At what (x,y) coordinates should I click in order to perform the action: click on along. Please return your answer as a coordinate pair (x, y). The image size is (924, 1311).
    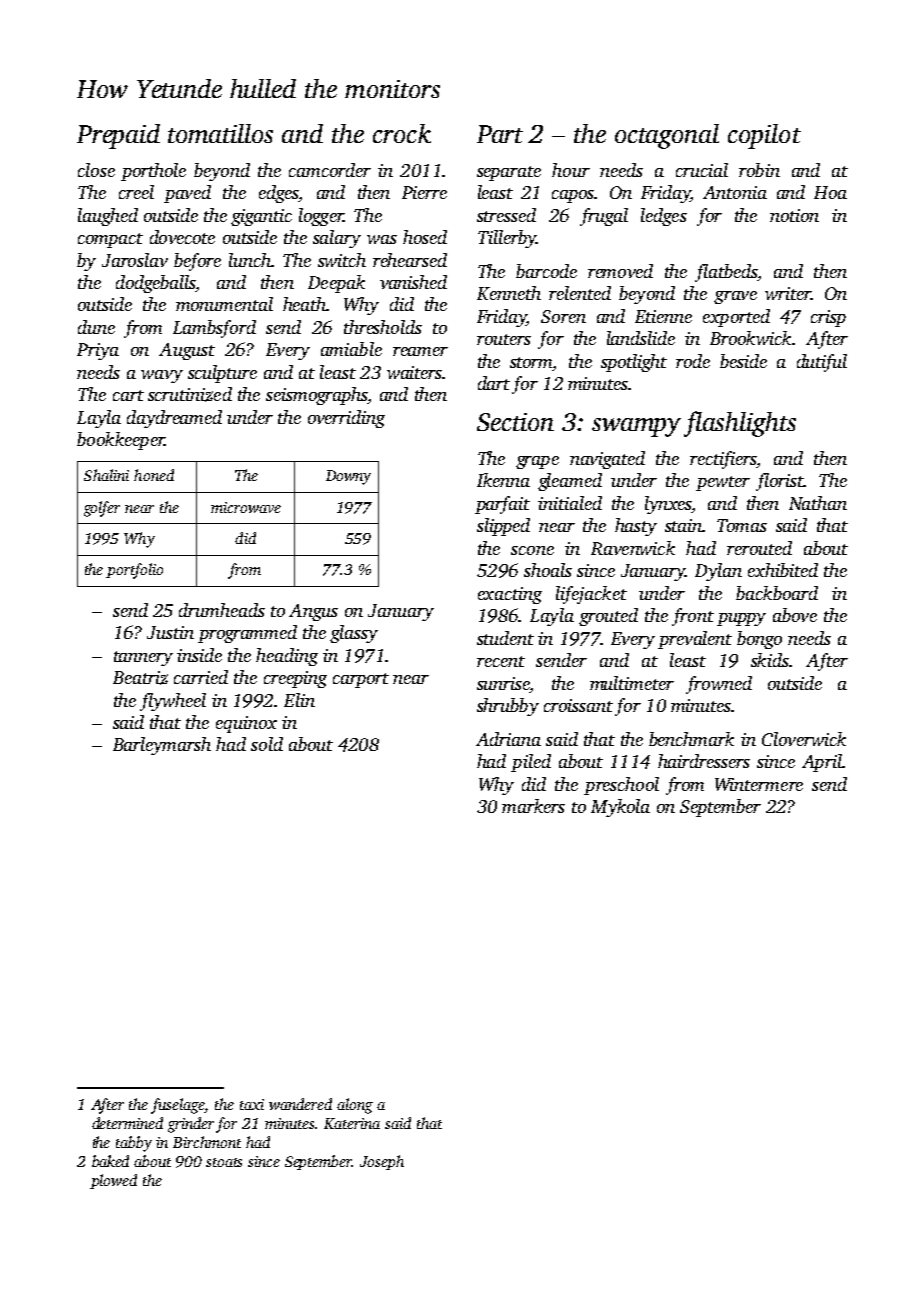
    Looking at the image, I should click on (355, 1106).
